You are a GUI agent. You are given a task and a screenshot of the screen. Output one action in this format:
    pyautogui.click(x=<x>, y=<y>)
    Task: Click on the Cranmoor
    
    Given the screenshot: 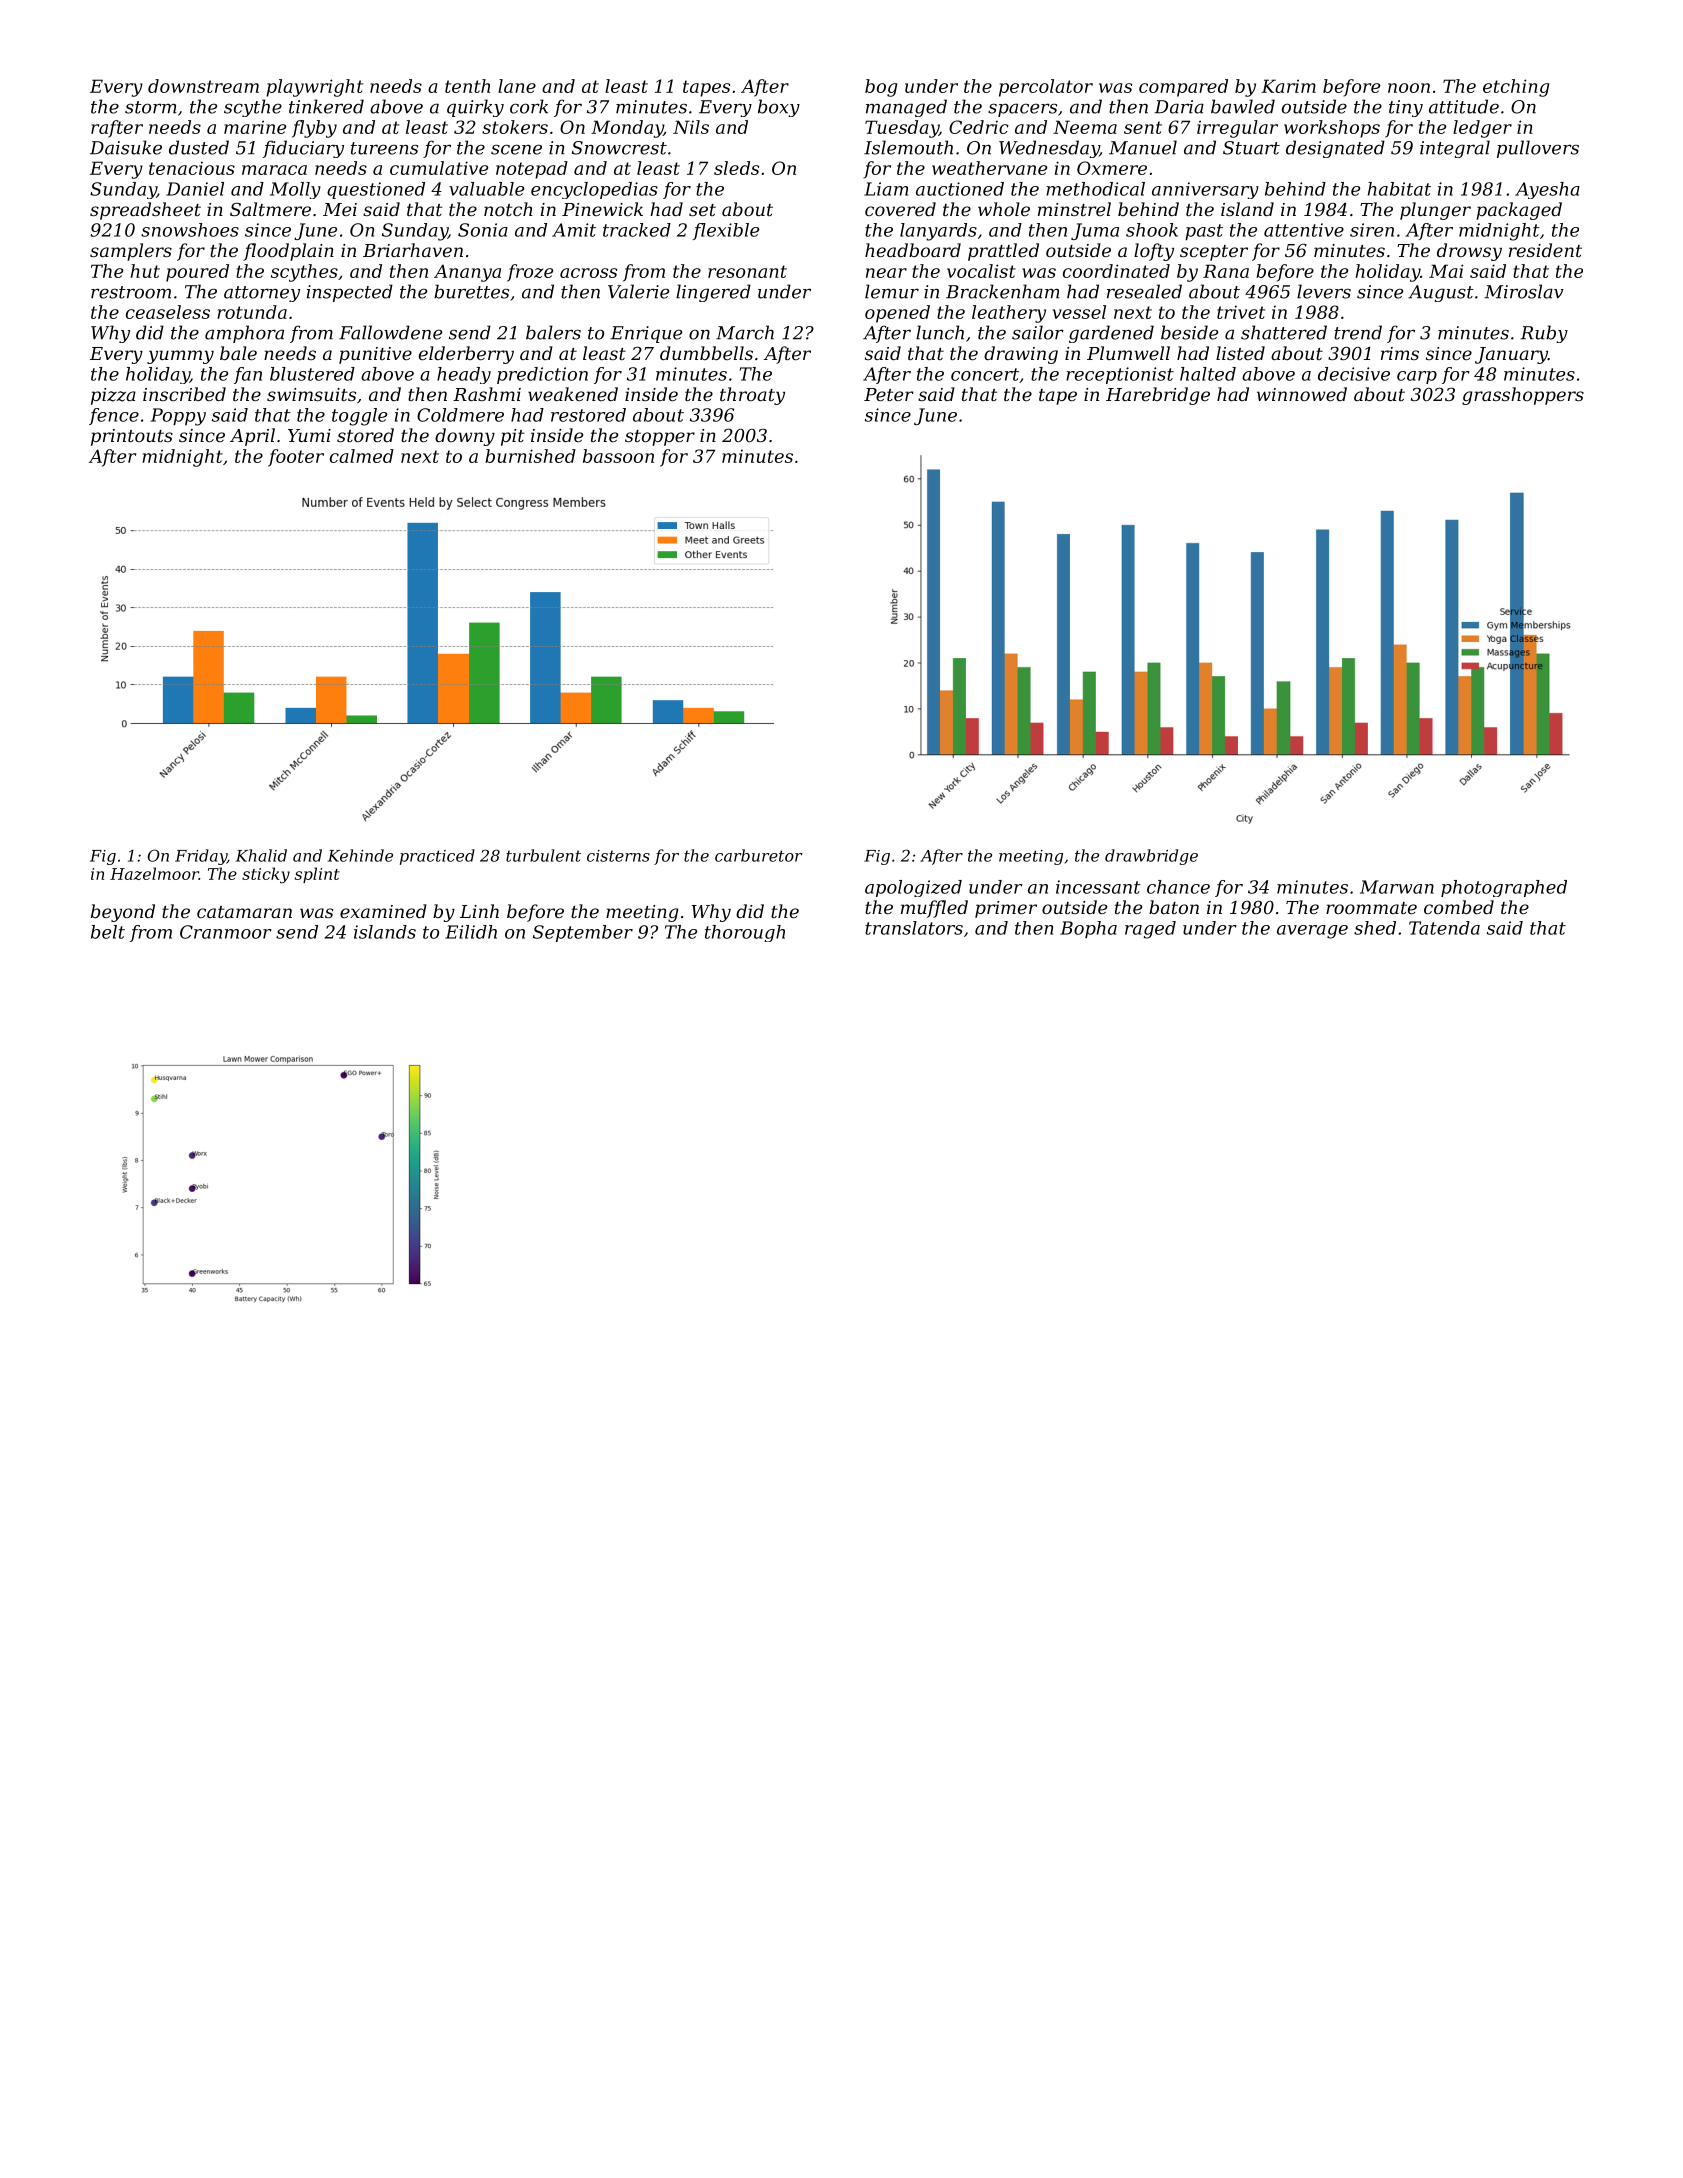 What is the action you would take?
    pyautogui.click(x=226, y=932)
